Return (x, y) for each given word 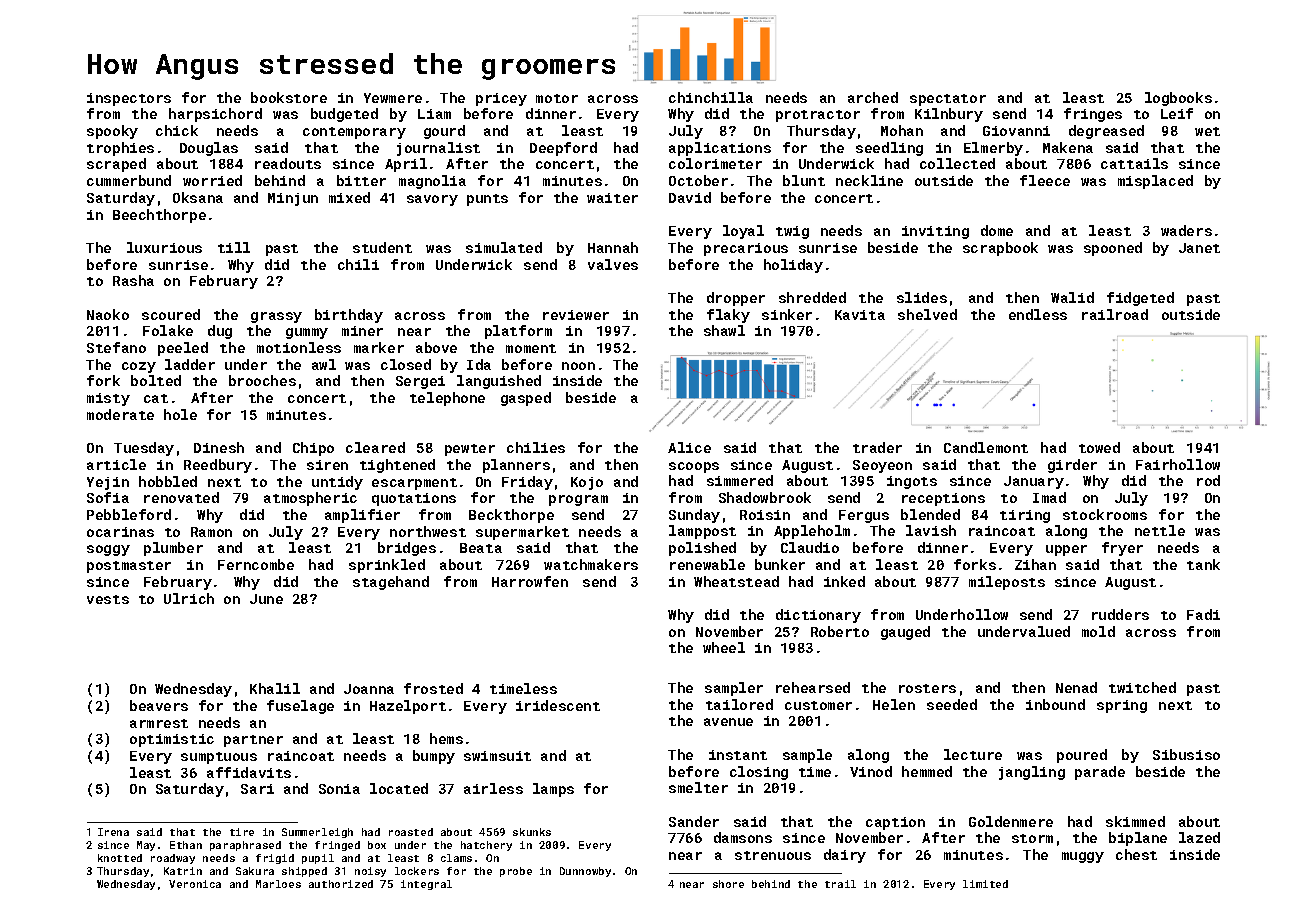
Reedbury (218, 466)
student (382, 247)
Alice (689, 447)
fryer (1122, 549)
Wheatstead (736, 581)
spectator (948, 100)
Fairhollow (1178, 464)
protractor (818, 116)
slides (922, 297)
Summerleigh (317, 833)
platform (518, 332)
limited (985, 884)
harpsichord (215, 115)
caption (895, 823)
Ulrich (189, 598)
